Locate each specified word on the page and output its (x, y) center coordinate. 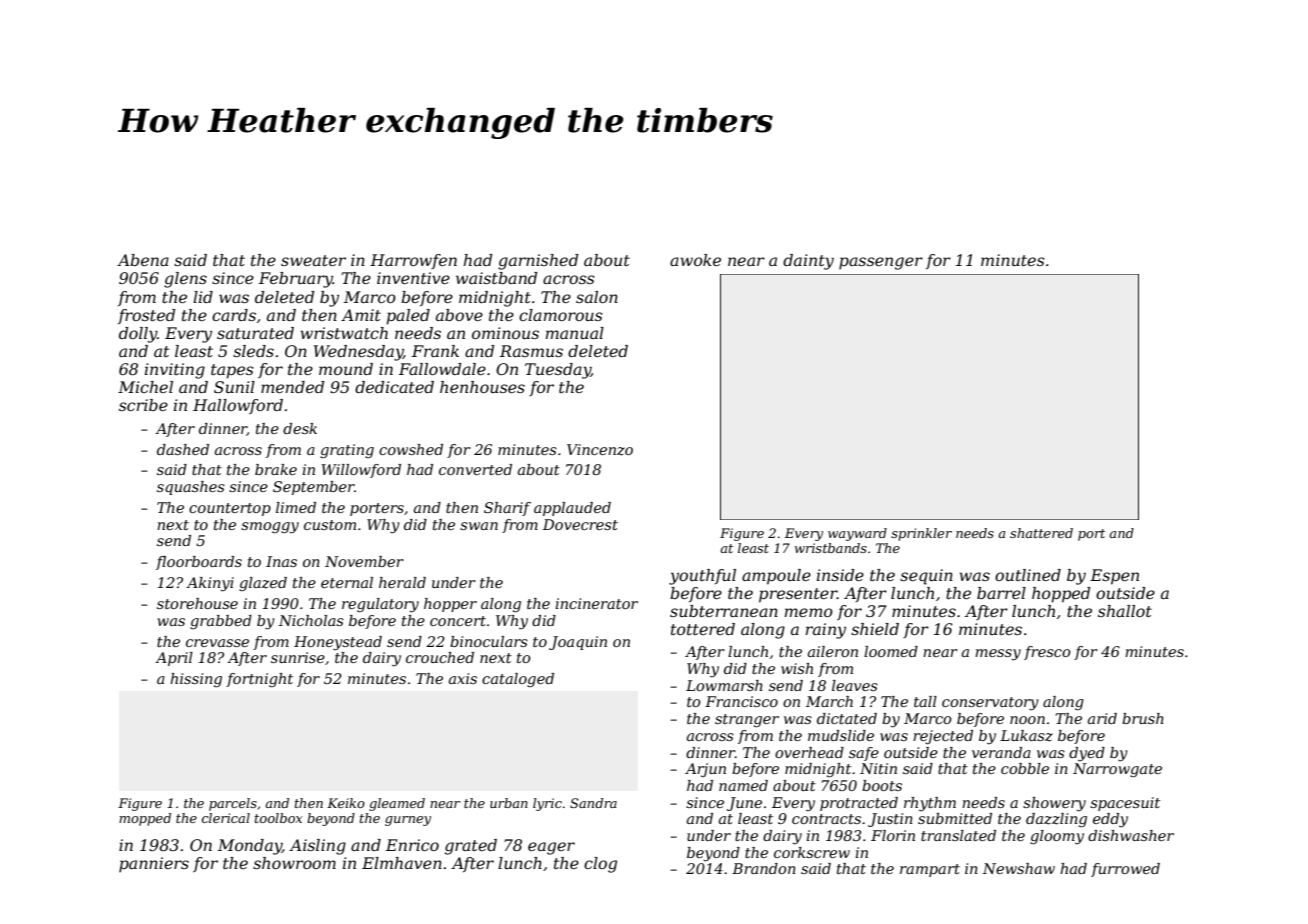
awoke (695, 260)
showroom (294, 863)
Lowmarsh (724, 685)
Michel (145, 387)
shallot (1125, 611)
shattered (1041, 533)
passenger (881, 263)
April (174, 659)
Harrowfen (413, 261)
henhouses (482, 387)
